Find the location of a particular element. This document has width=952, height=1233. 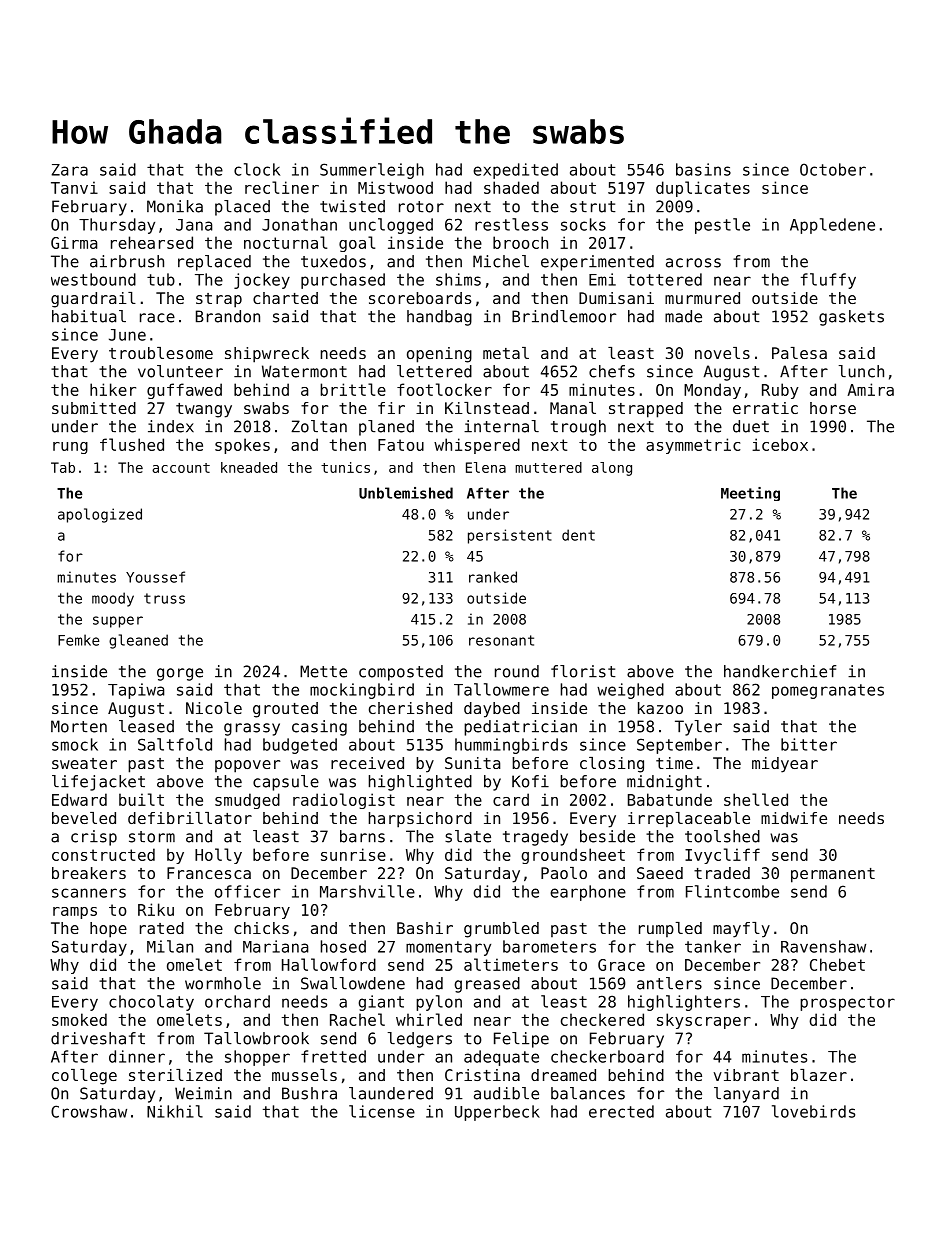

resonant is located at coordinates (501, 640).
